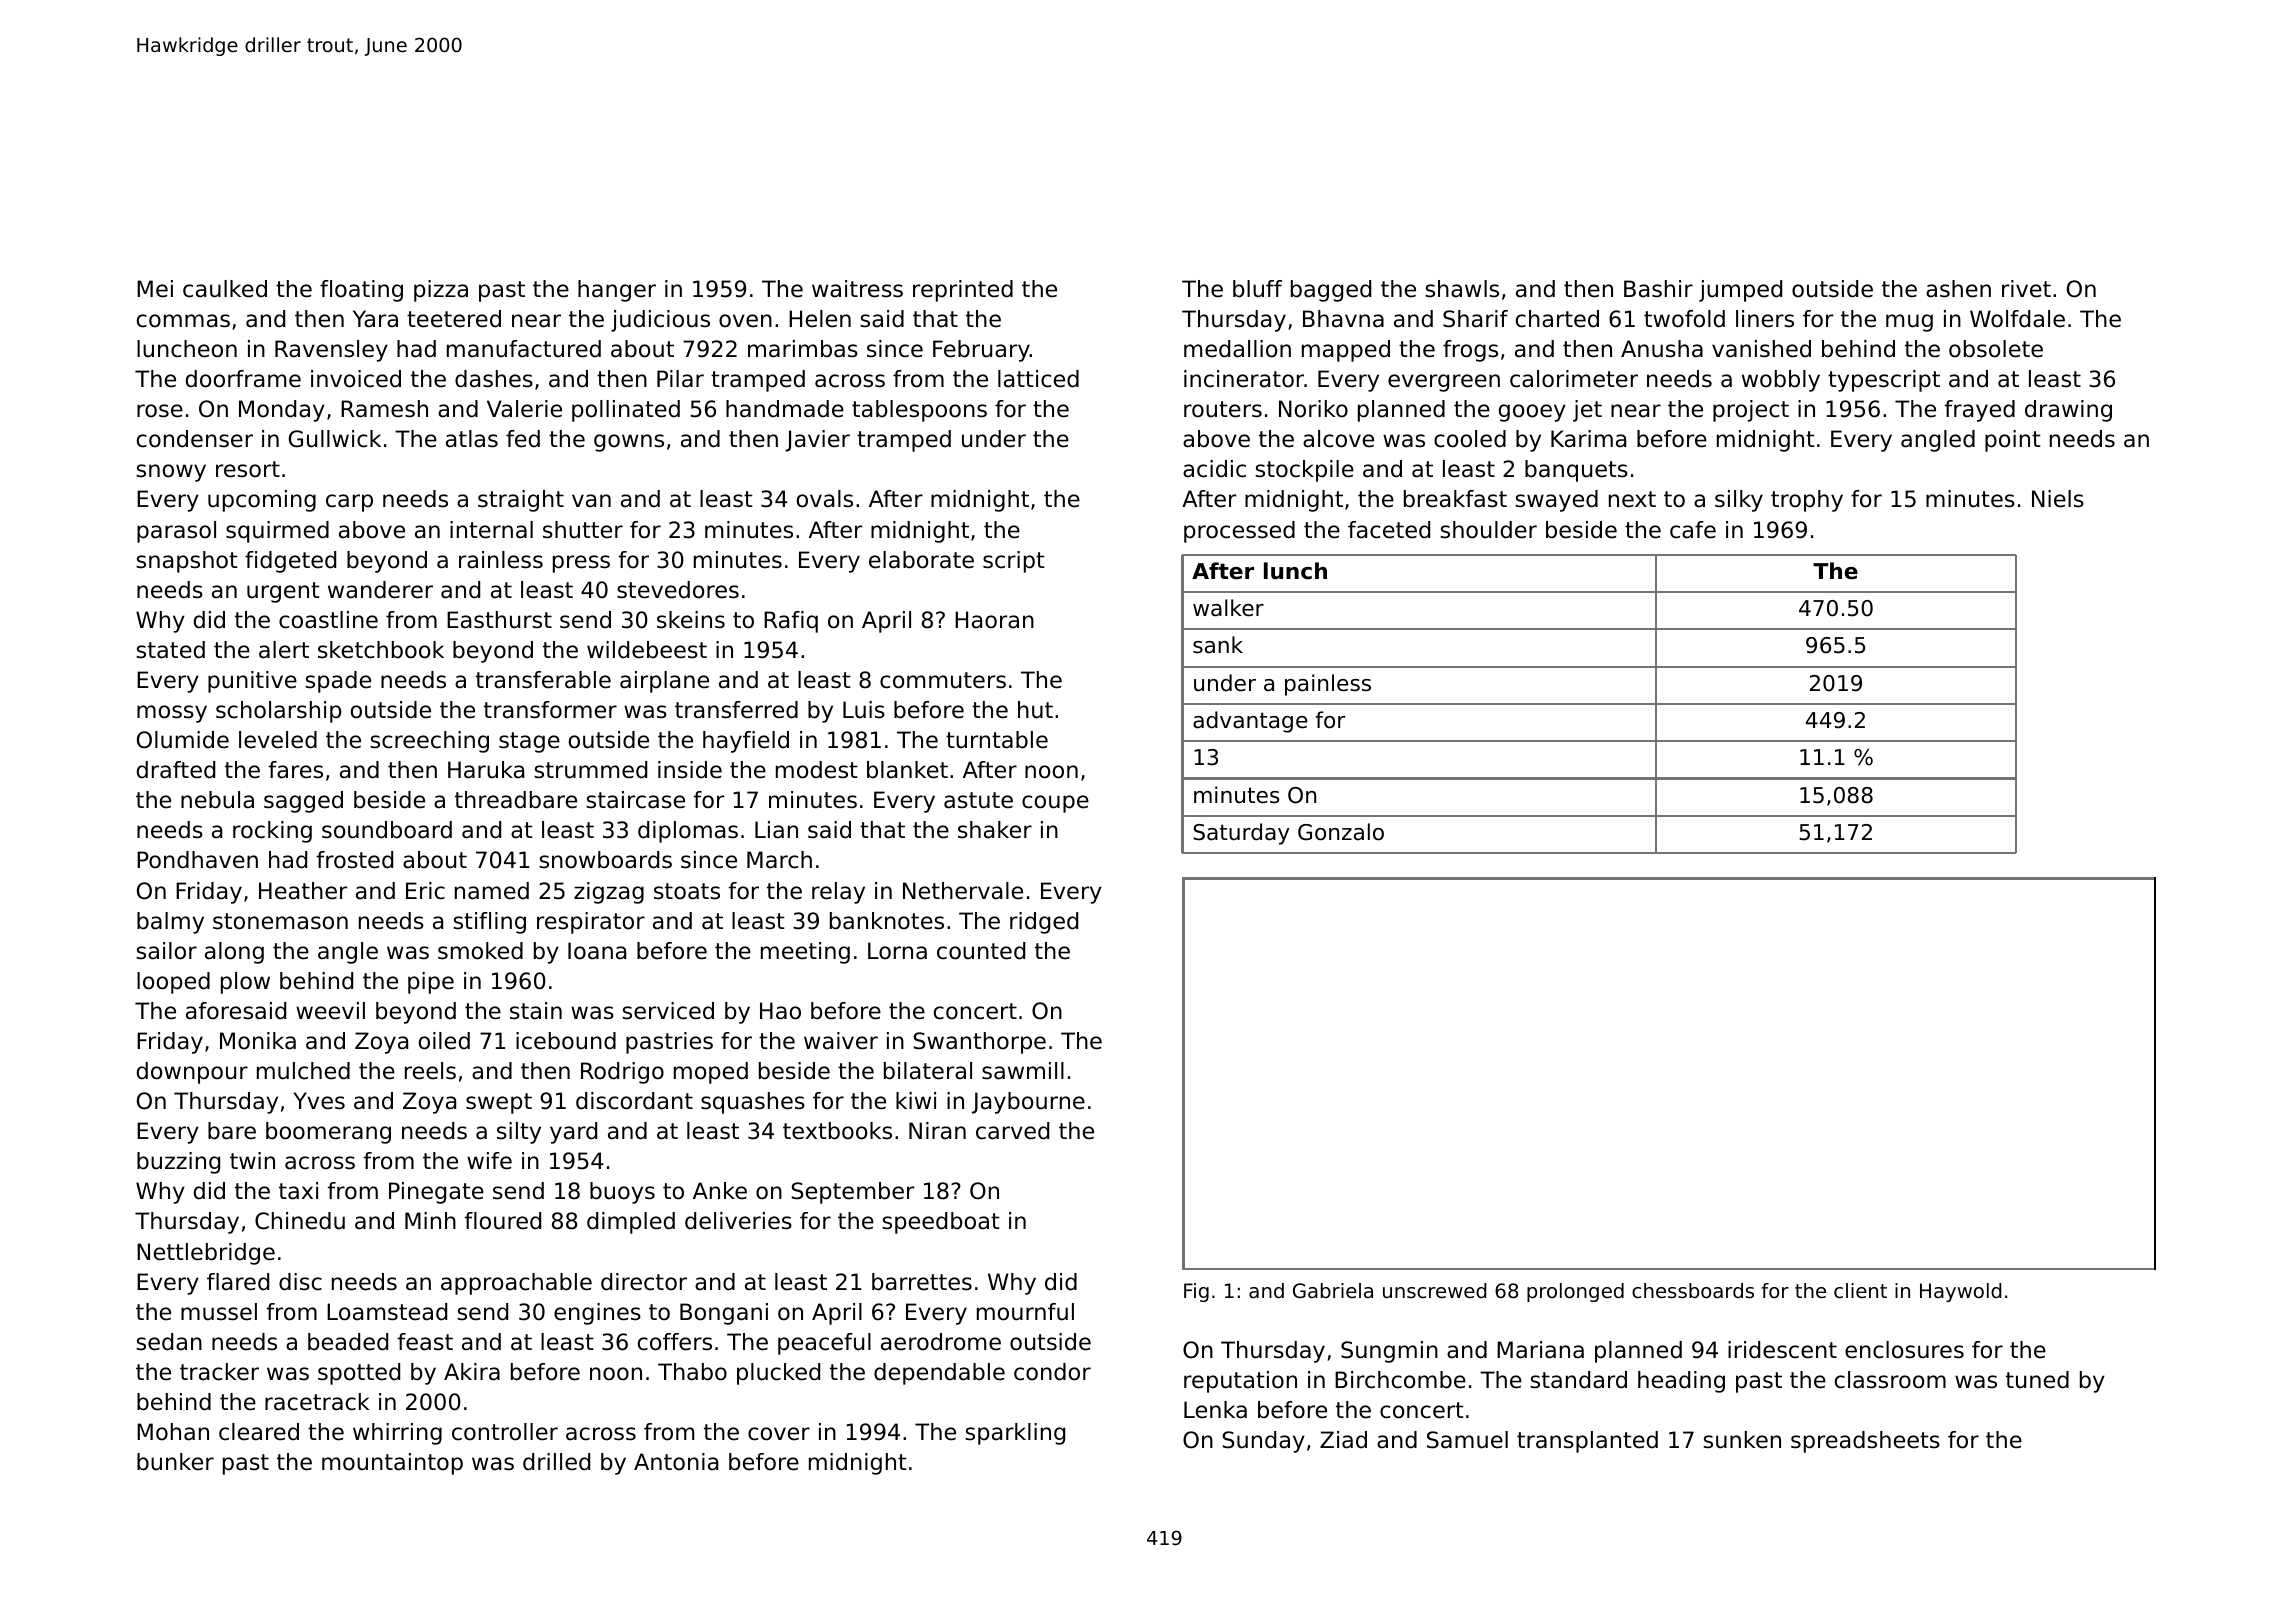 The height and width of the screenshot is (1620, 2292). Describe the element at coordinates (1467, 1440) in the screenshot. I see `Samuel` at that location.
